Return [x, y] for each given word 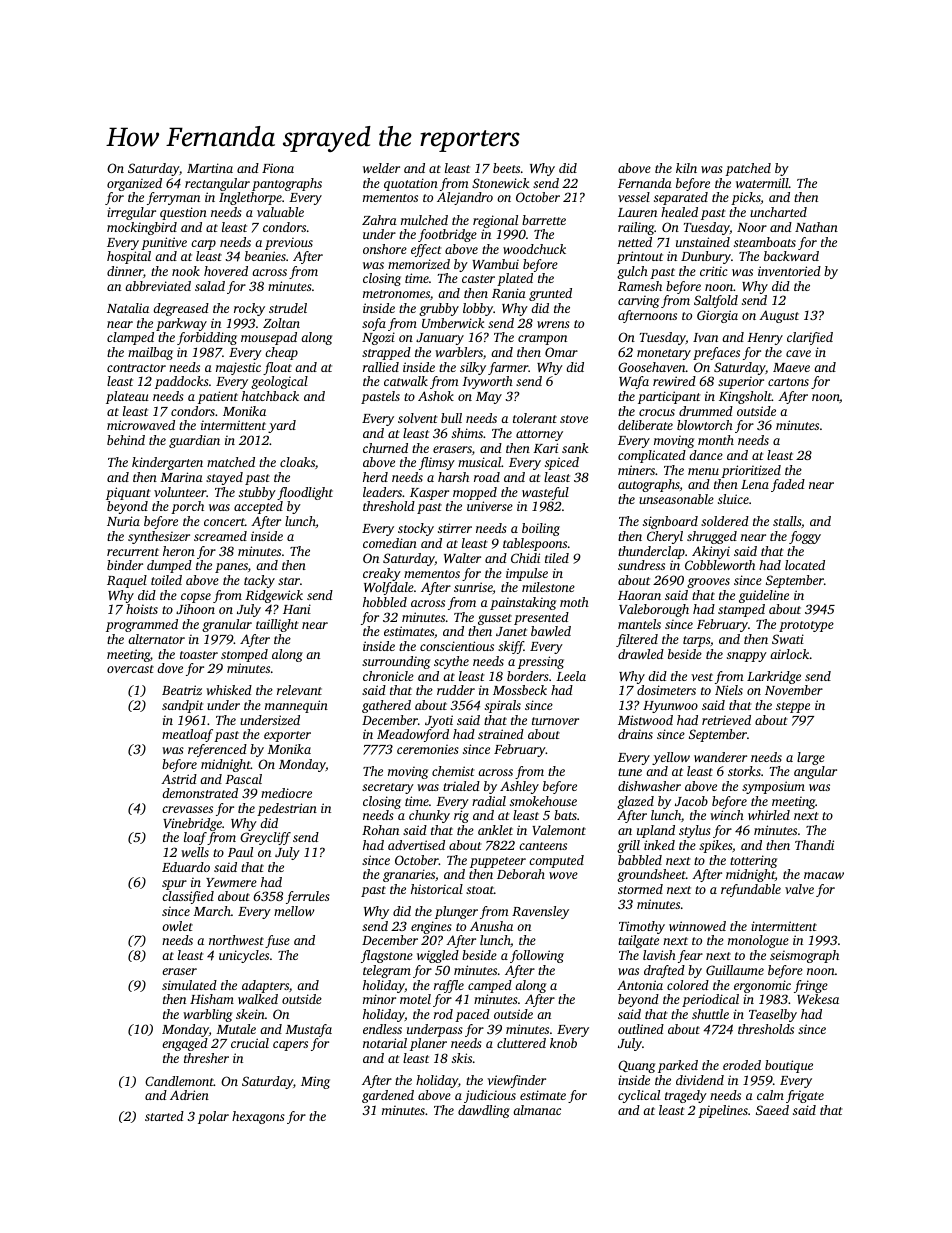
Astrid [179, 779]
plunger [456, 912]
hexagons [258, 1117]
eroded [742, 1065]
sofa [374, 324]
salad [210, 286]
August [779, 316]
